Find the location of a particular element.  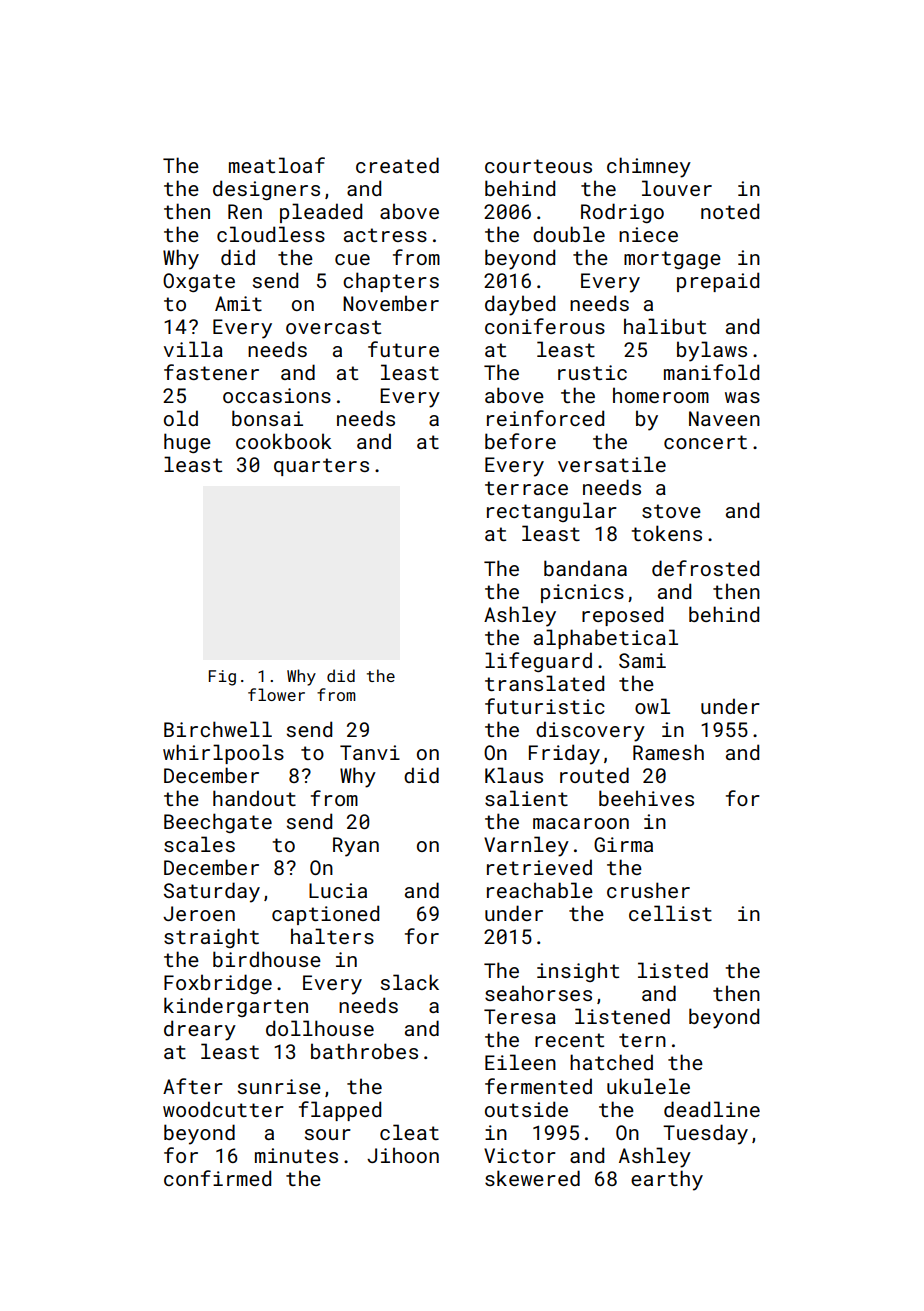

Oxgate is located at coordinates (199, 282).
